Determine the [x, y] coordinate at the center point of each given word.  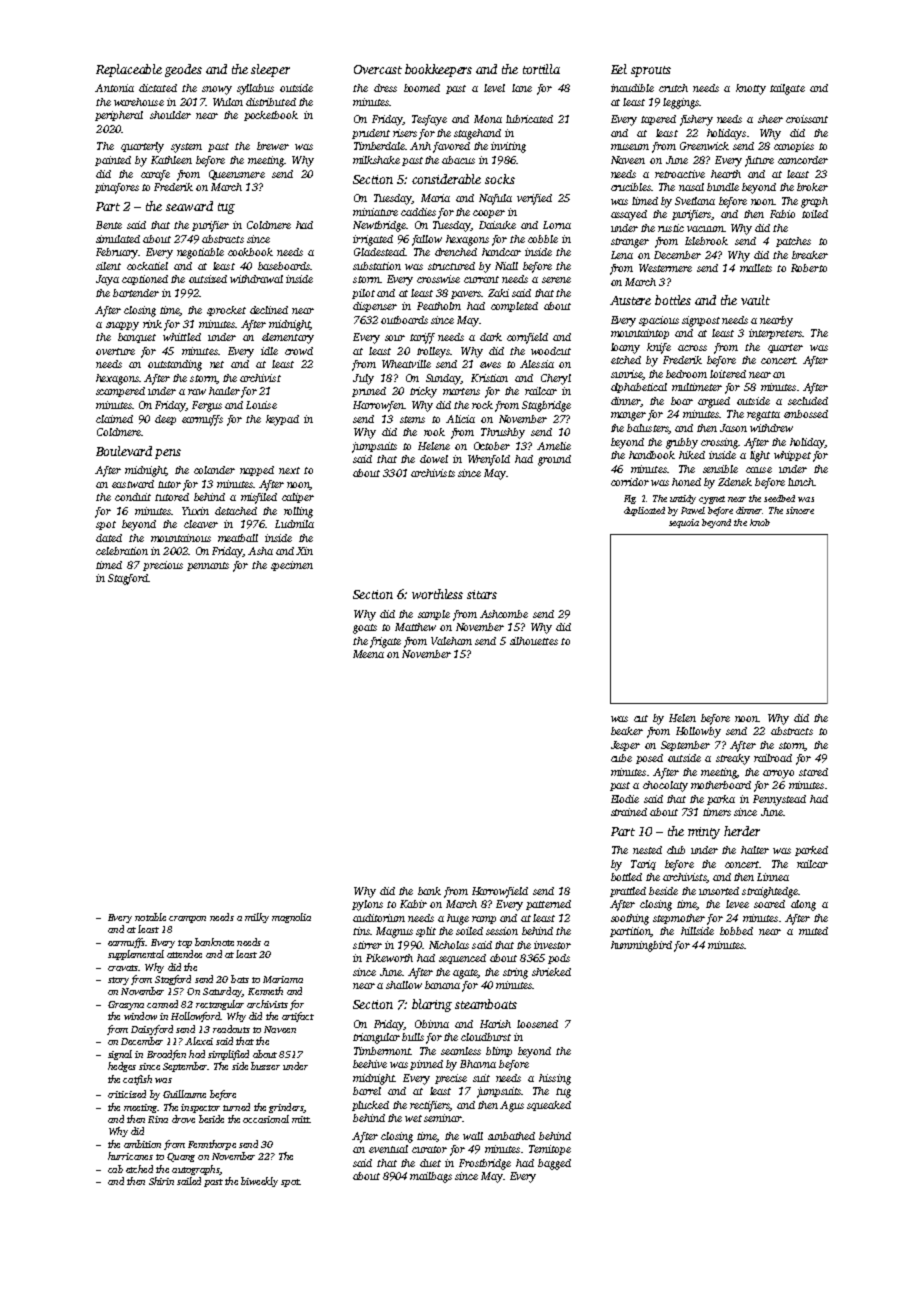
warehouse [139, 102]
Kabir [413, 904]
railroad [773, 758]
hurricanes [130, 1156]
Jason [733, 428]
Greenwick [704, 146]
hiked [692, 455]
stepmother [679, 919]
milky [257, 918]
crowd [299, 351]
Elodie [625, 799]
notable [150, 917]
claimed [114, 419]
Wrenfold [489, 460]
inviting [508, 147]
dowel [434, 459]
